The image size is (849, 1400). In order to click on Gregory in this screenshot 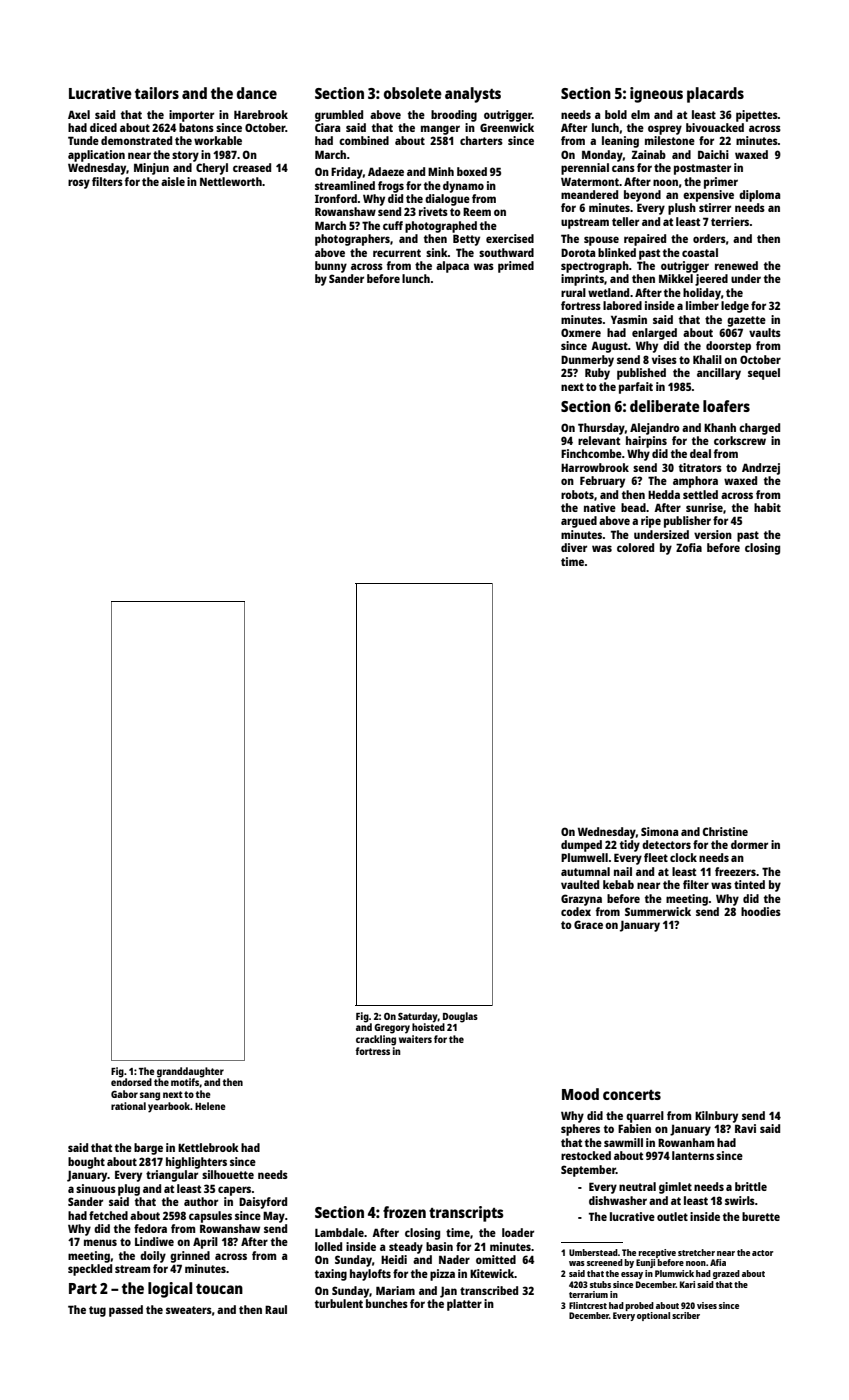, I will do `click(392, 1029)`.
